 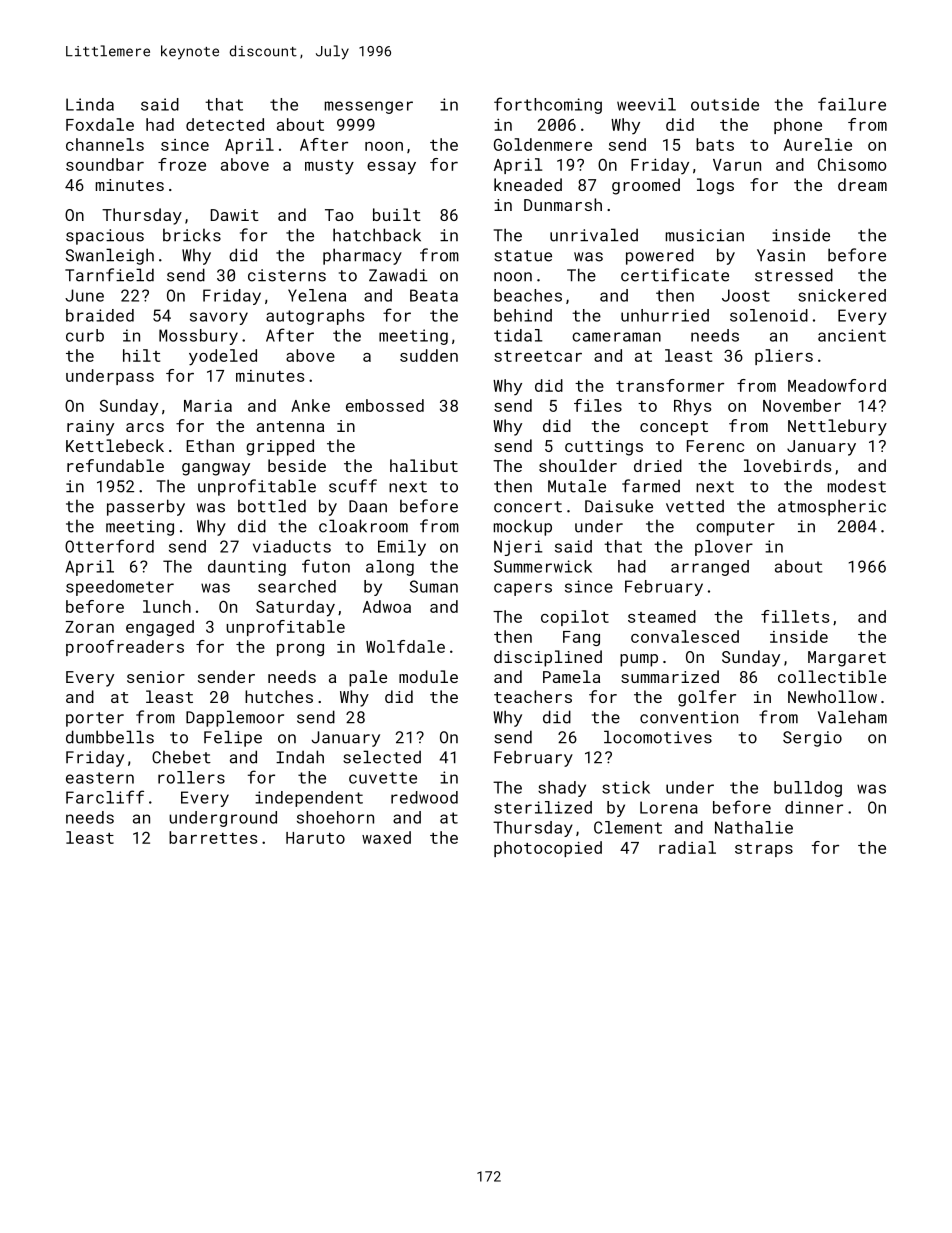 I want to click on Valeham, so click(x=852, y=717).
